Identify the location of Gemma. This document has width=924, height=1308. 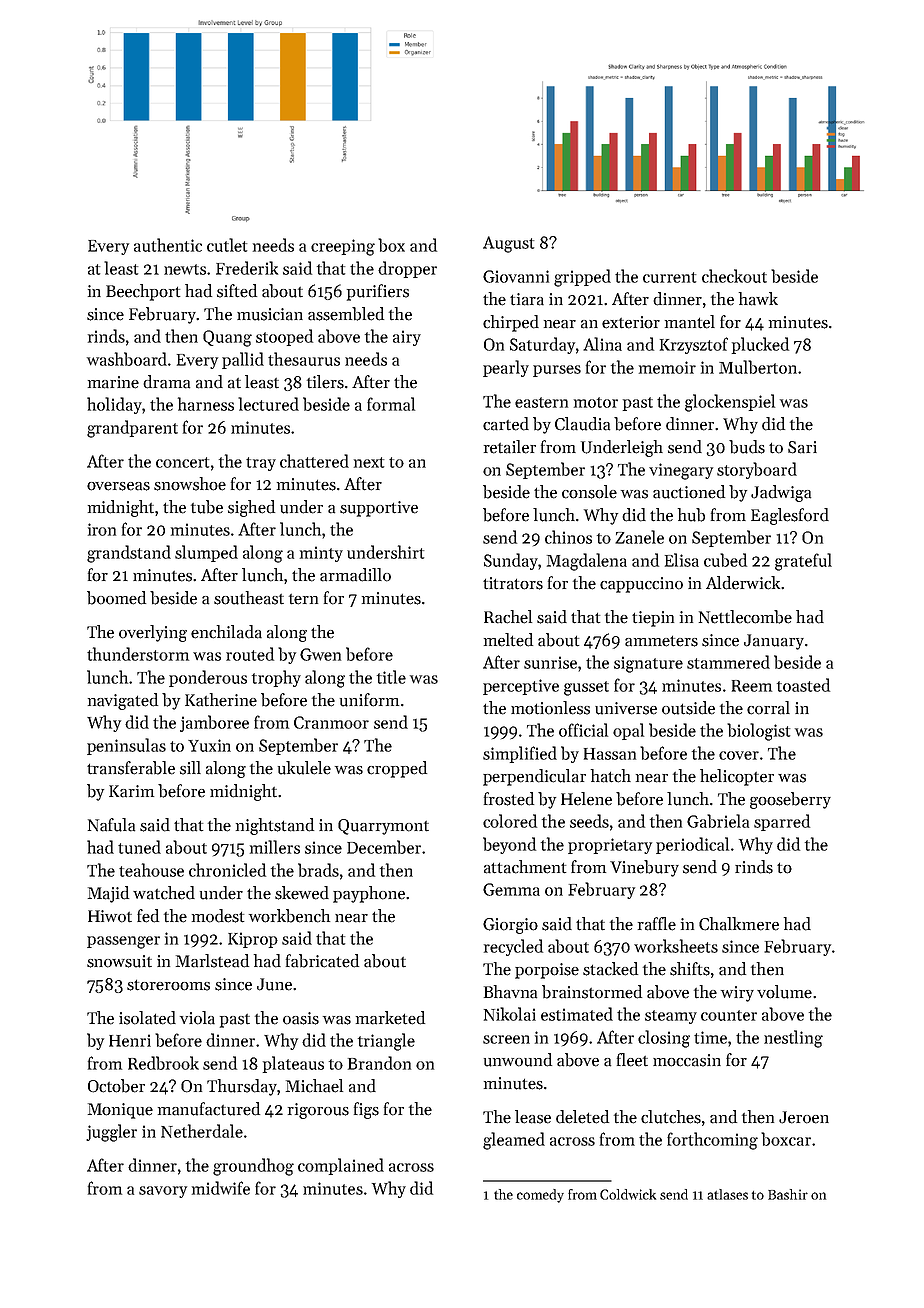
(511, 889).
